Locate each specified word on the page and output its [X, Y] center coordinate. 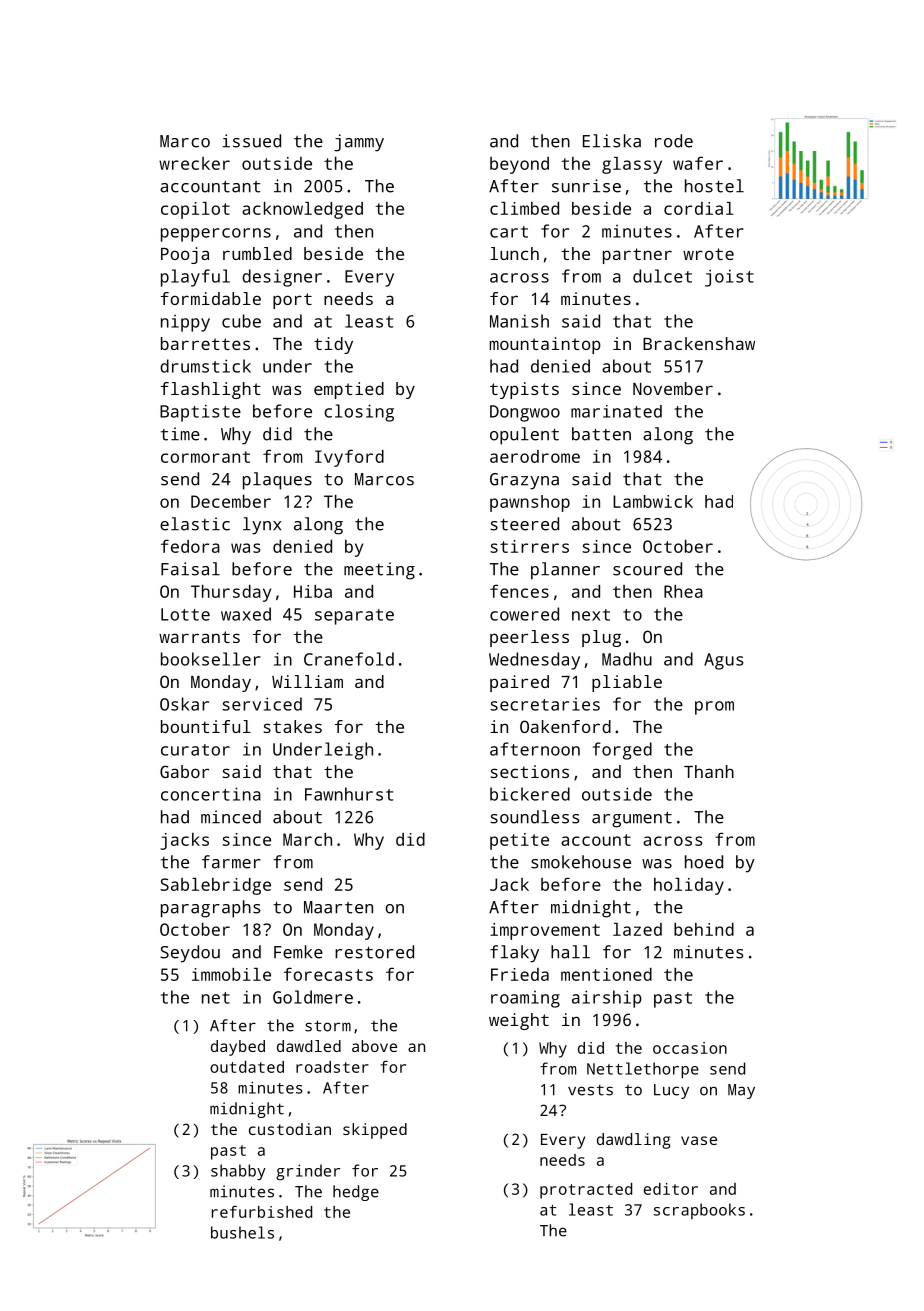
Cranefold [349, 659]
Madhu [627, 659]
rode [674, 141]
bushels [242, 1232]
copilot [195, 210]
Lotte [185, 614]
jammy [359, 143]
